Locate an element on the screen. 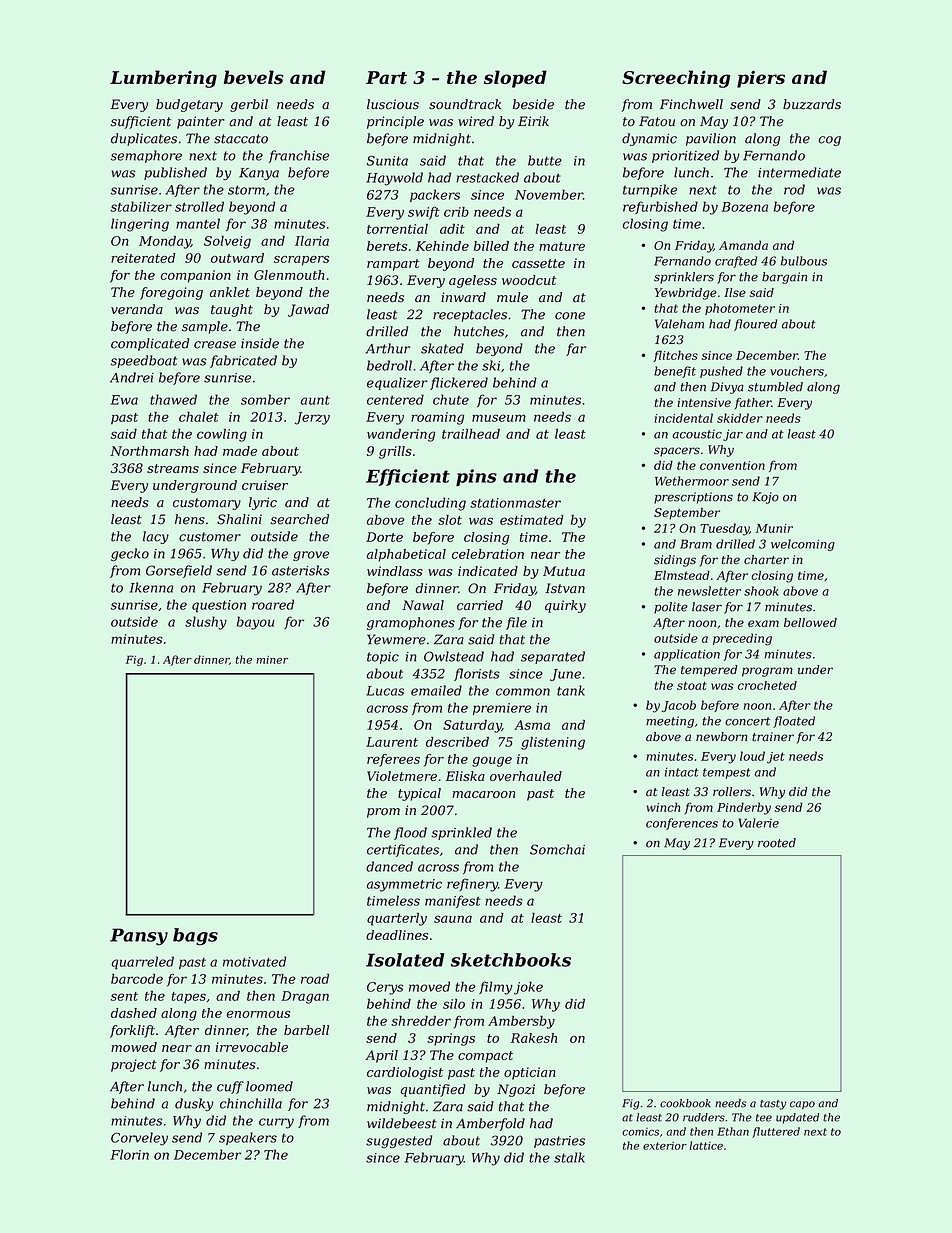 The height and width of the screenshot is (1233, 952). searched is located at coordinates (300, 519).
